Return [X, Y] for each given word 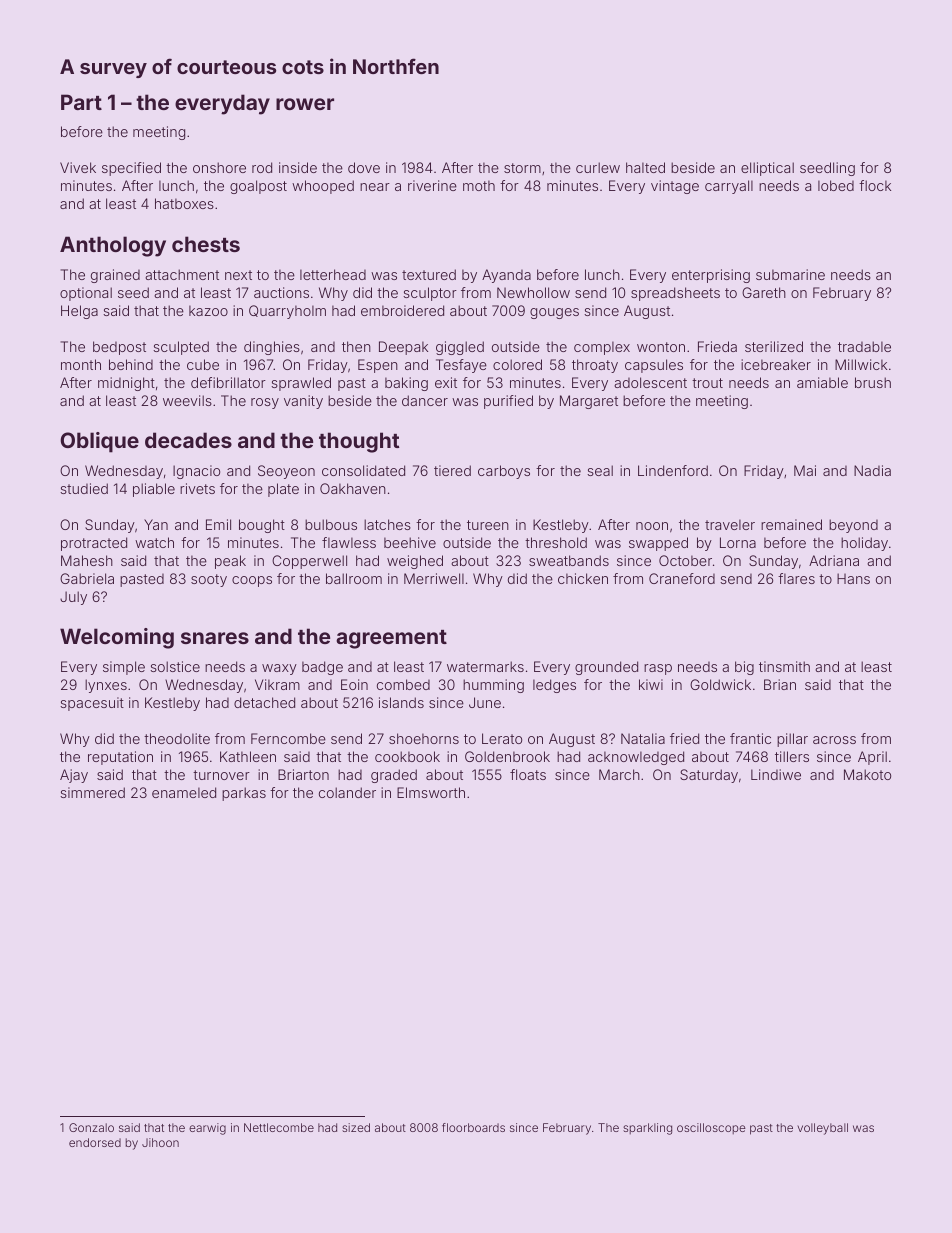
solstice [175, 666]
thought [359, 442]
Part [81, 102]
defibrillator [228, 382]
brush [873, 382]
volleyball [822, 1129]
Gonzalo [91, 1127]
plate [283, 490]
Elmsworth [431, 792]
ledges [554, 686]
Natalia [643, 738]
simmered [92, 792]
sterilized [774, 346]
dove [364, 167]
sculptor [430, 294]
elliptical [767, 169]
